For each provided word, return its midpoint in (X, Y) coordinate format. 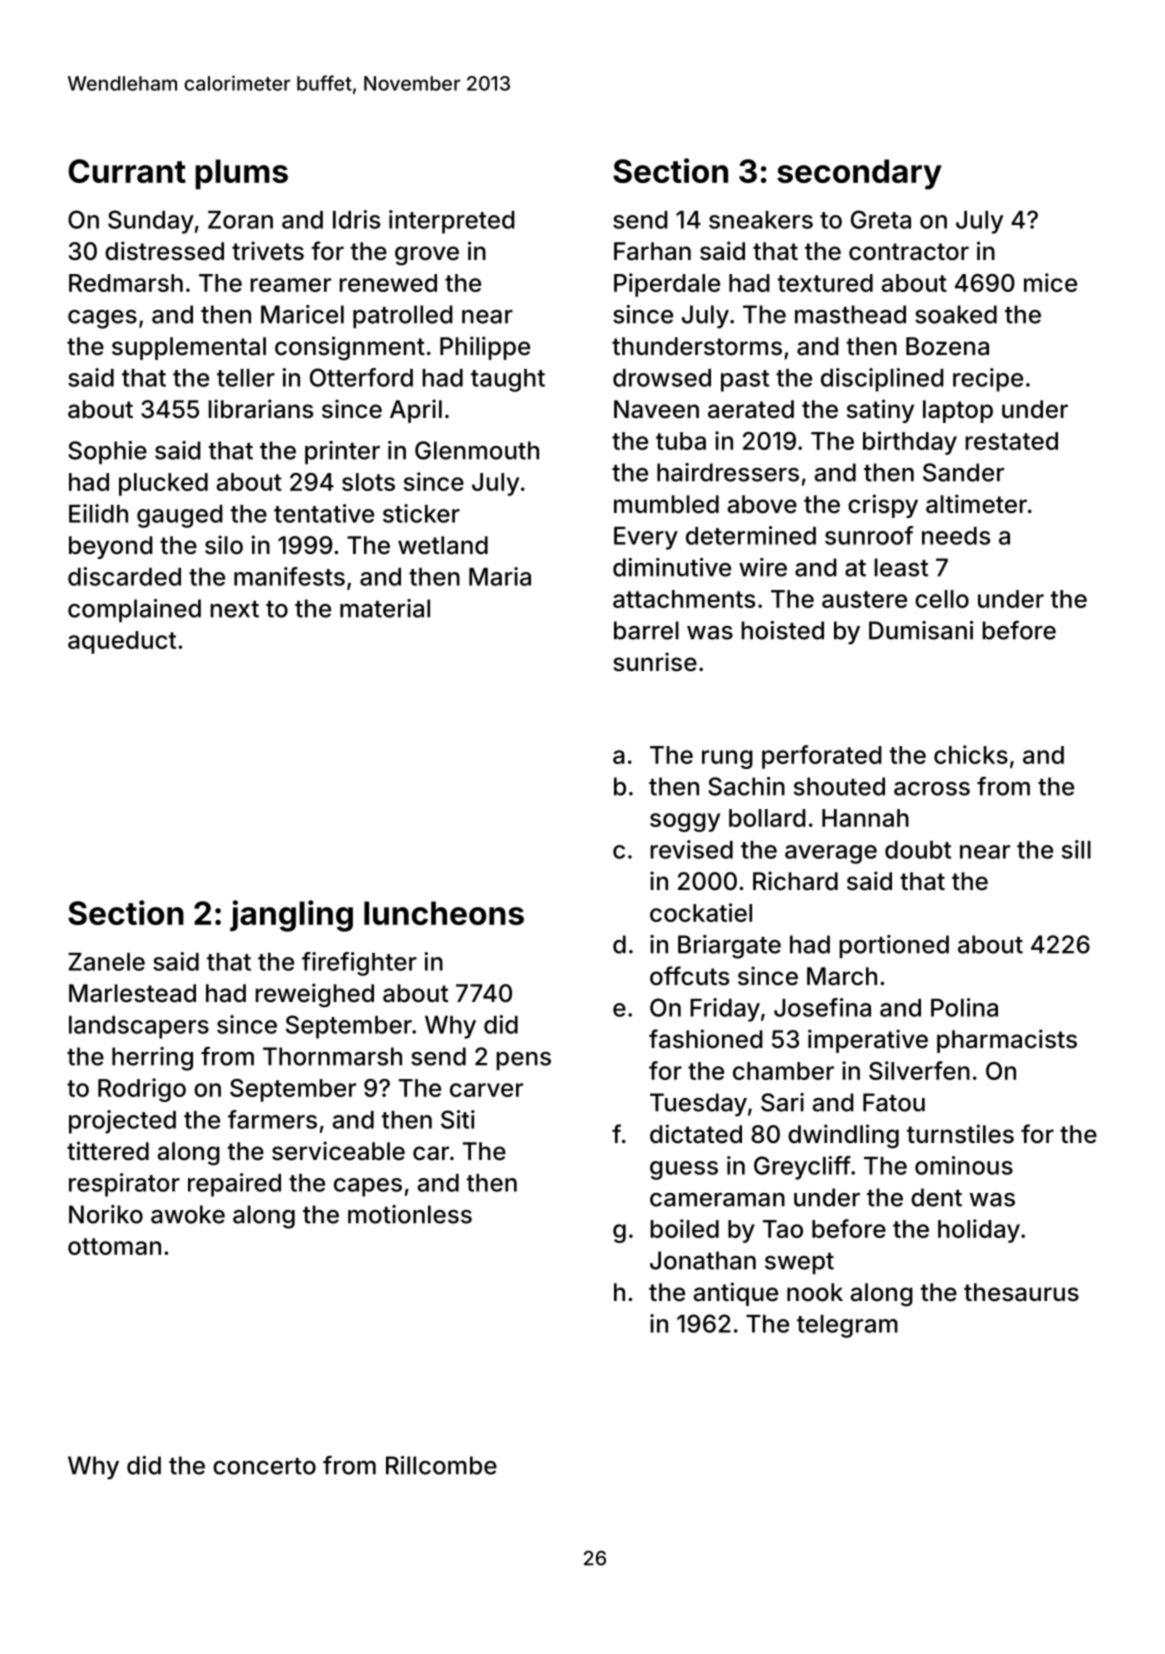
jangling (291, 916)
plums (241, 174)
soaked (956, 314)
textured (825, 283)
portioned (894, 946)
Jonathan (703, 1260)
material (385, 608)
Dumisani (921, 630)
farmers (272, 1119)
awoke (188, 1214)
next (234, 609)
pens (523, 1061)
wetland (443, 545)
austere (864, 599)
